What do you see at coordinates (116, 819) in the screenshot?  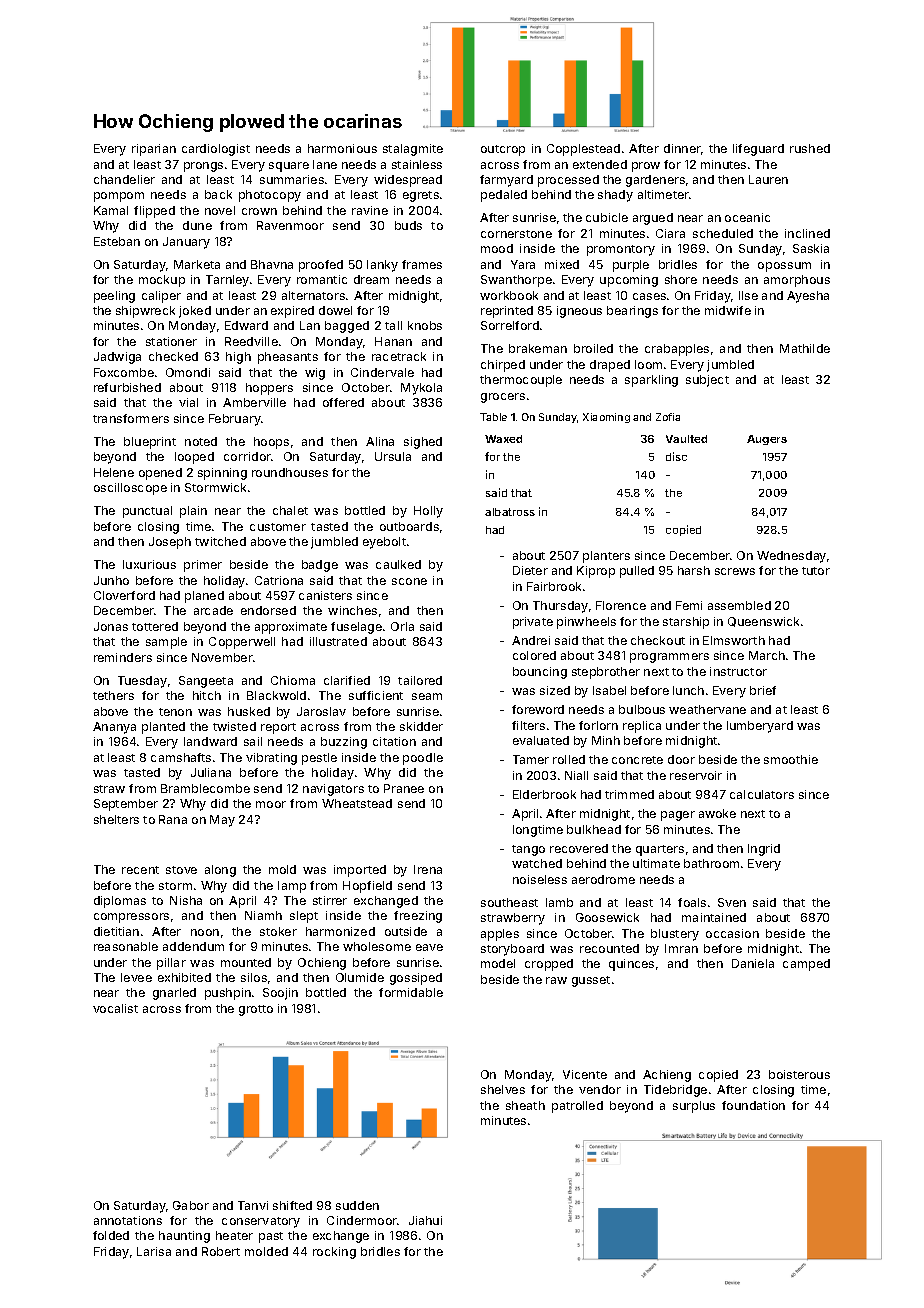 I see `shelters` at bounding box center [116, 819].
